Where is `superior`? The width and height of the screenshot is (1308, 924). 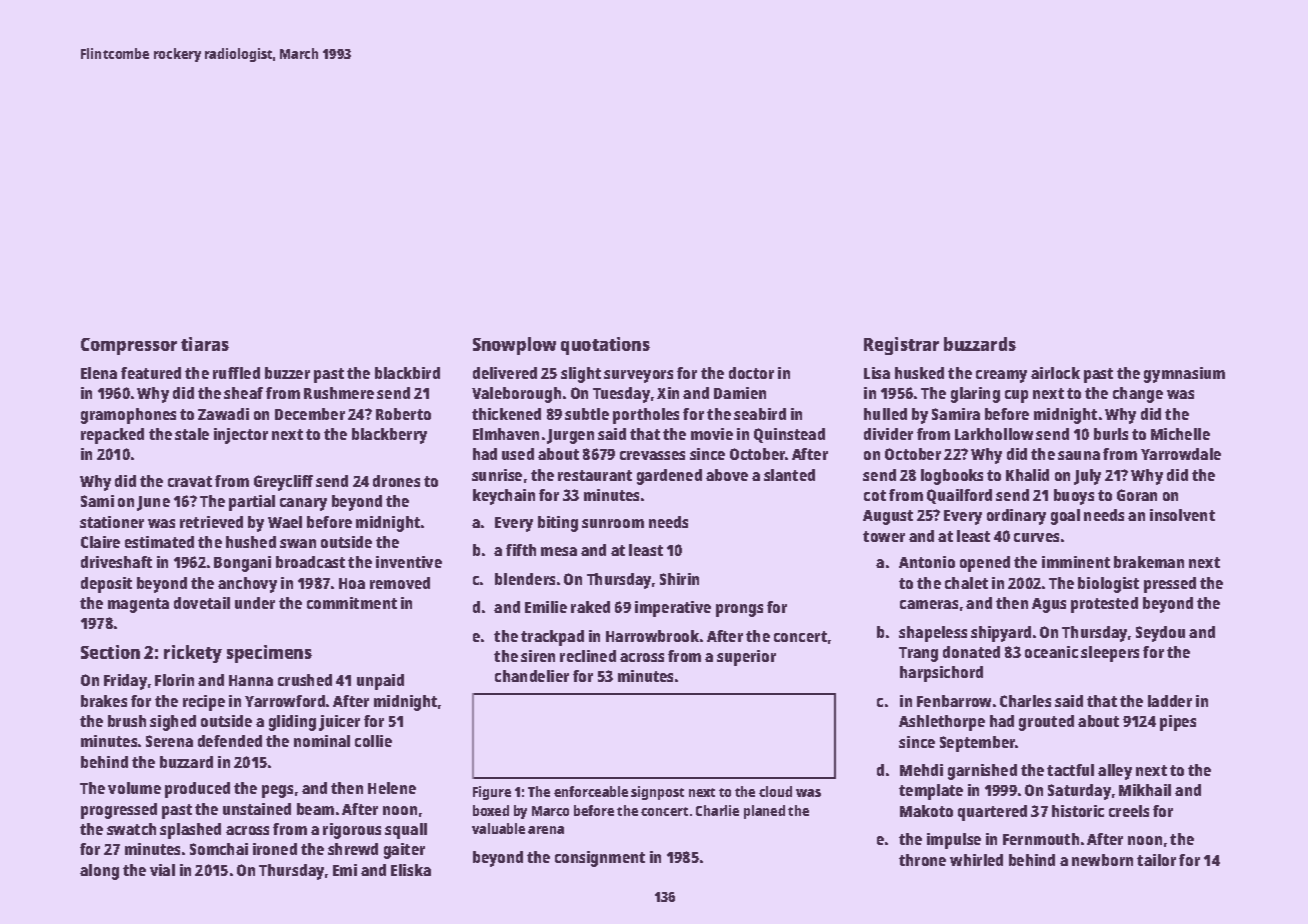
superior is located at coordinates (746, 658).
